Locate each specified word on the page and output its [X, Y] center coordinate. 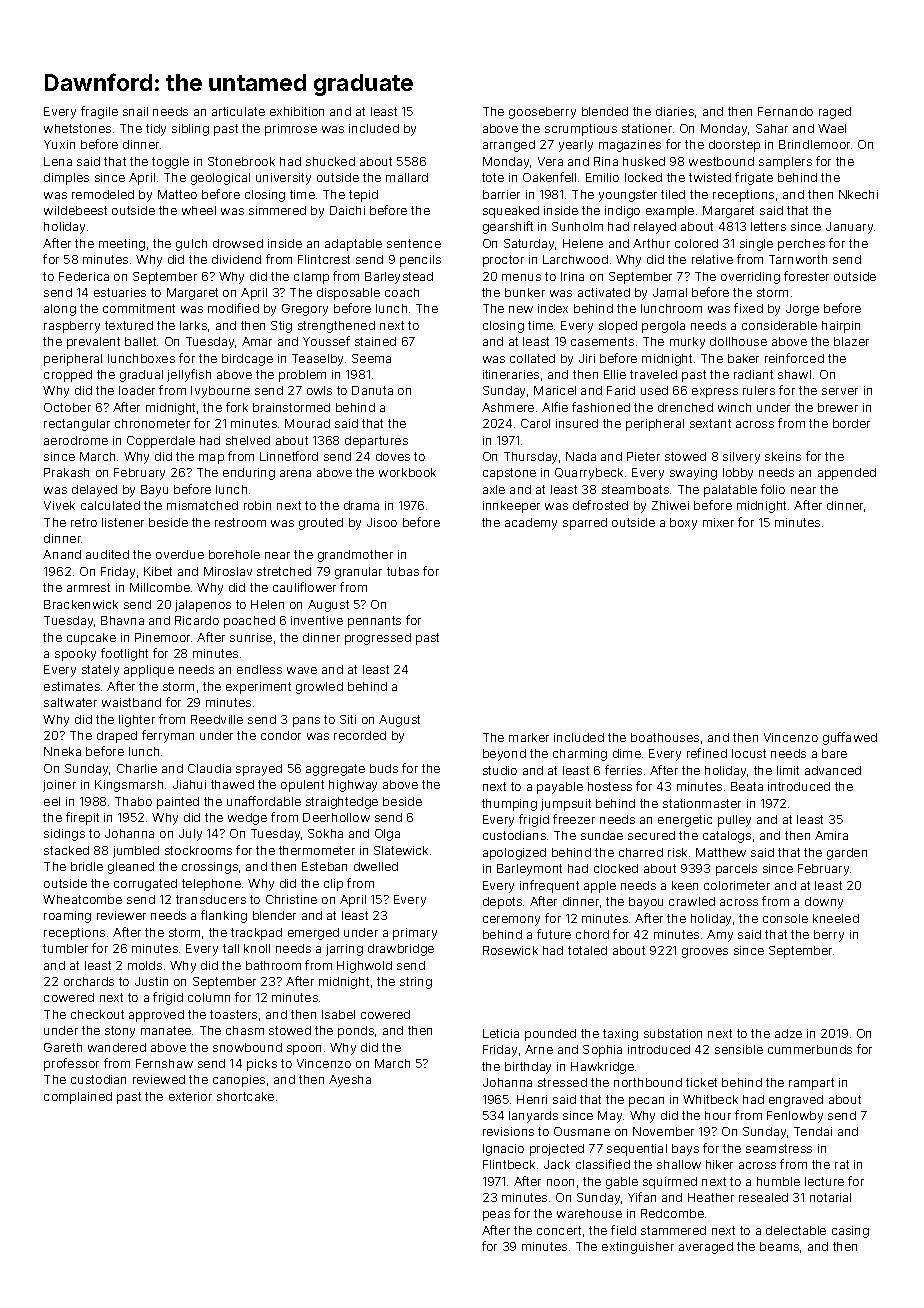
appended [847, 474]
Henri [532, 1099]
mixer [718, 522]
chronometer [152, 423]
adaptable [353, 245]
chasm [245, 1030]
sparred [585, 524]
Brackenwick [81, 604]
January [849, 228]
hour [718, 1115]
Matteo [177, 194]
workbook [407, 472]
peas [496, 1216]
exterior [190, 1096]
